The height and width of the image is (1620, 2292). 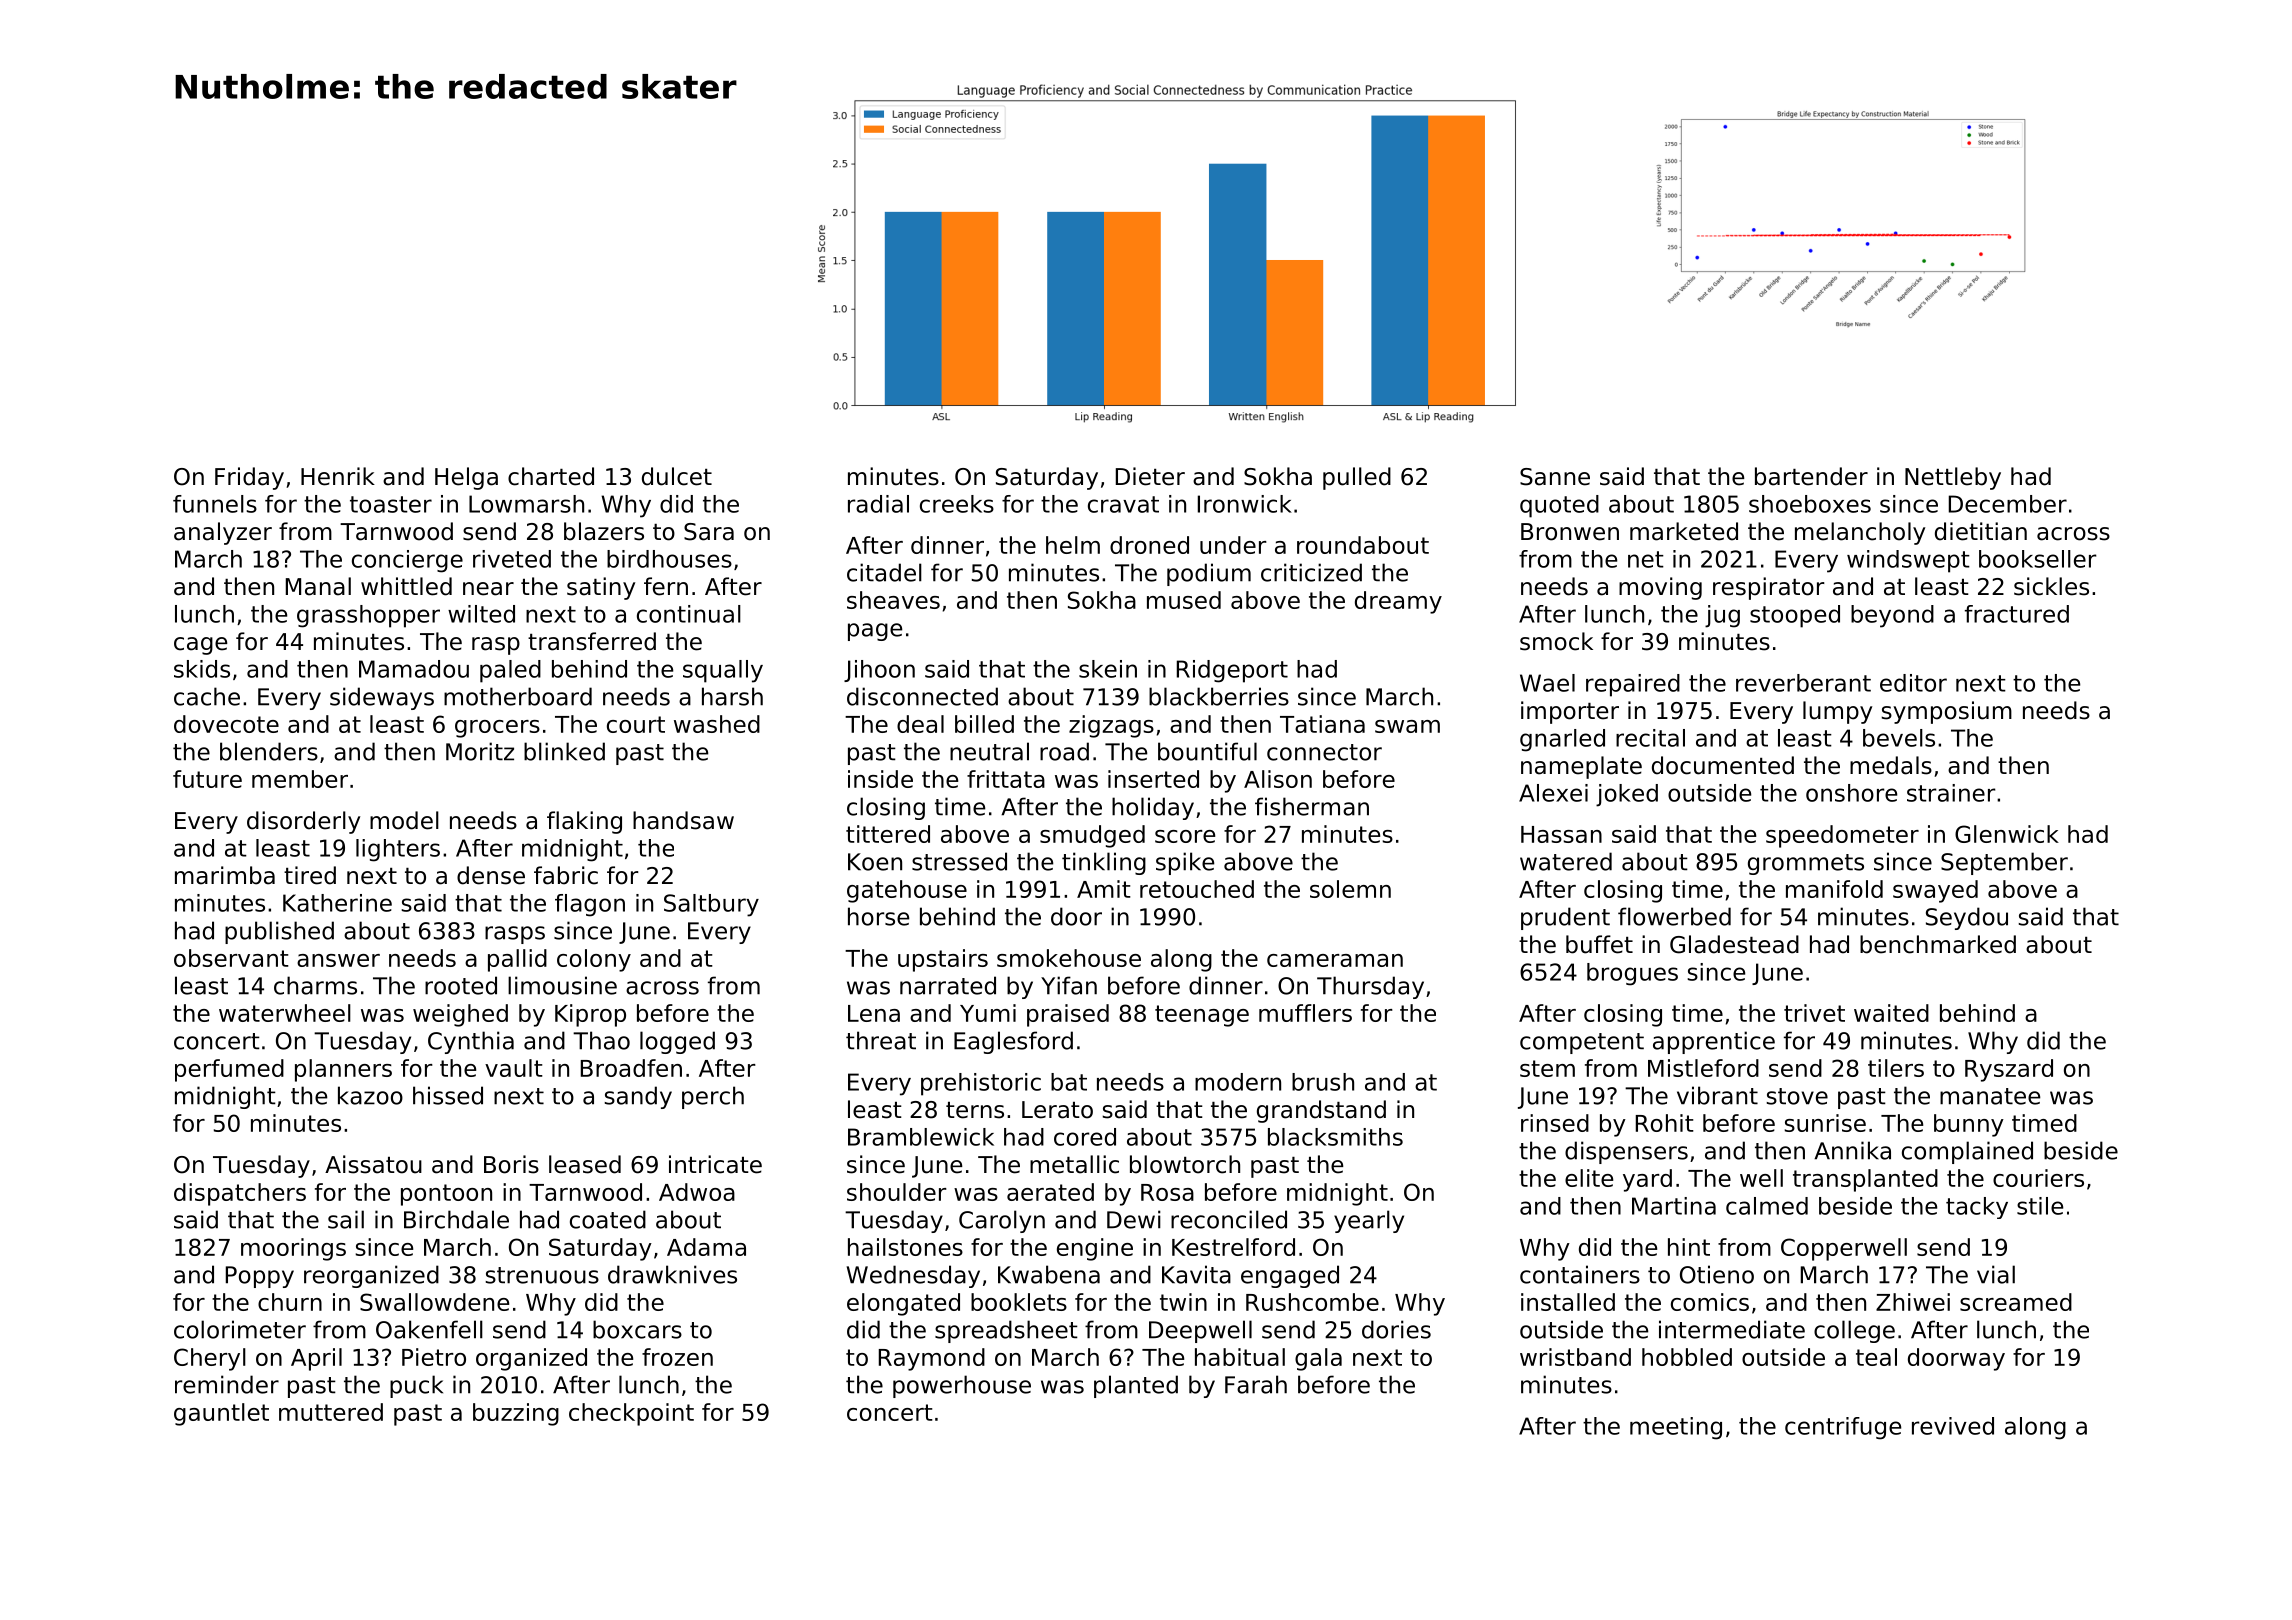 What do you see at coordinates (706, 1247) in the image?
I see `Adama` at bounding box center [706, 1247].
